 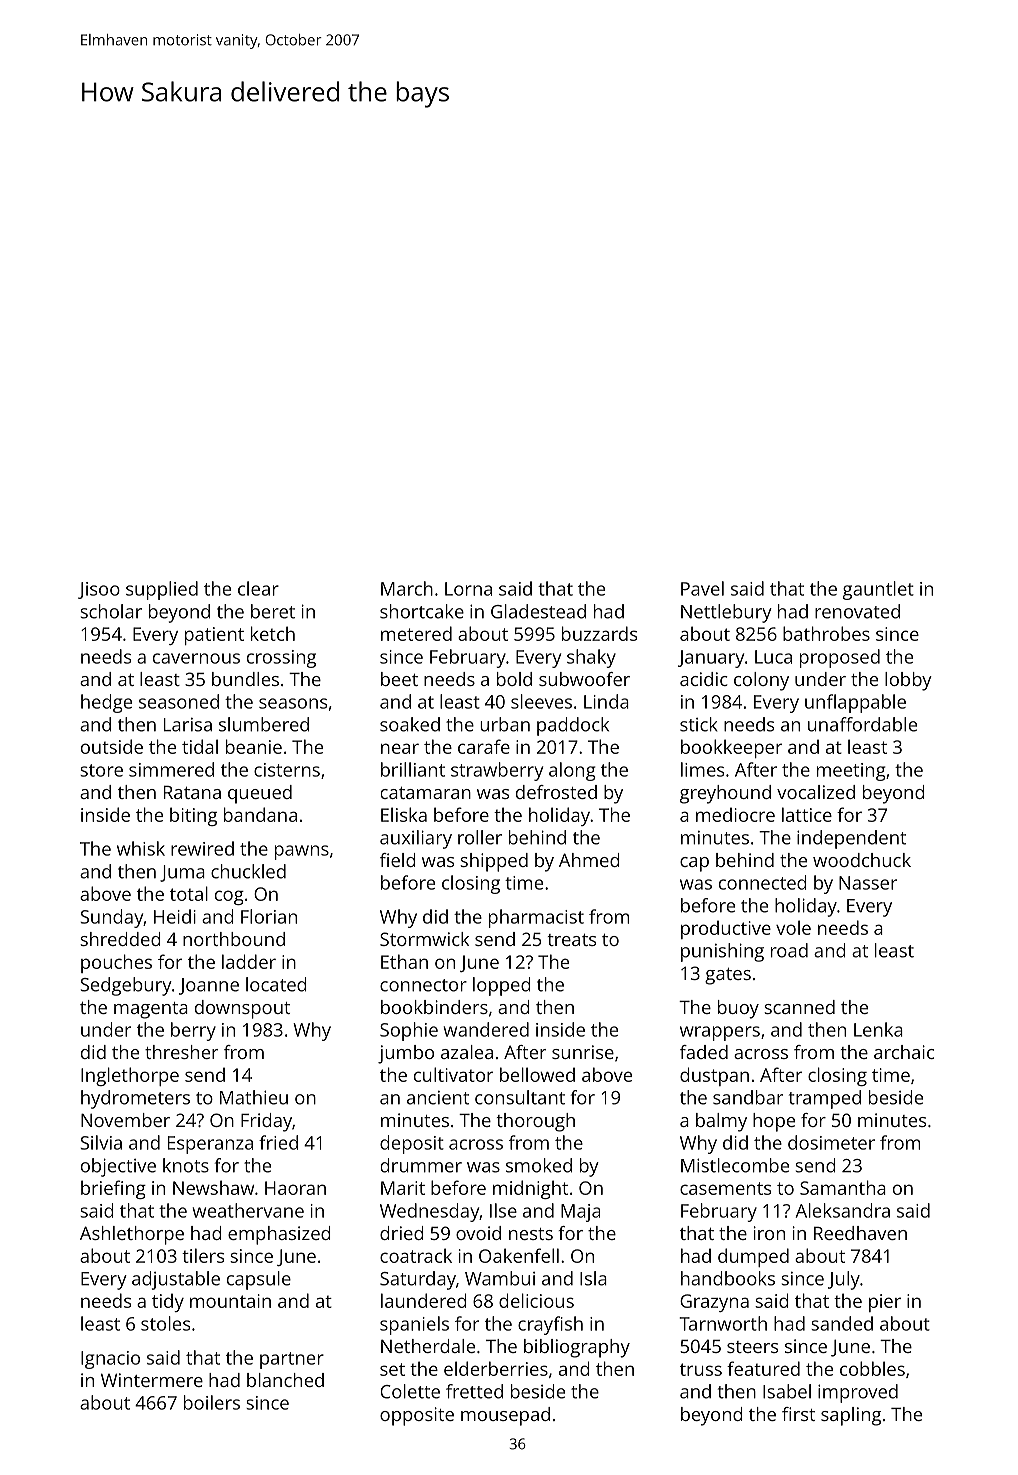 What do you see at coordinates (825, 1099) in the page?
I see `tramped` at bounding box center [825, 1099].
